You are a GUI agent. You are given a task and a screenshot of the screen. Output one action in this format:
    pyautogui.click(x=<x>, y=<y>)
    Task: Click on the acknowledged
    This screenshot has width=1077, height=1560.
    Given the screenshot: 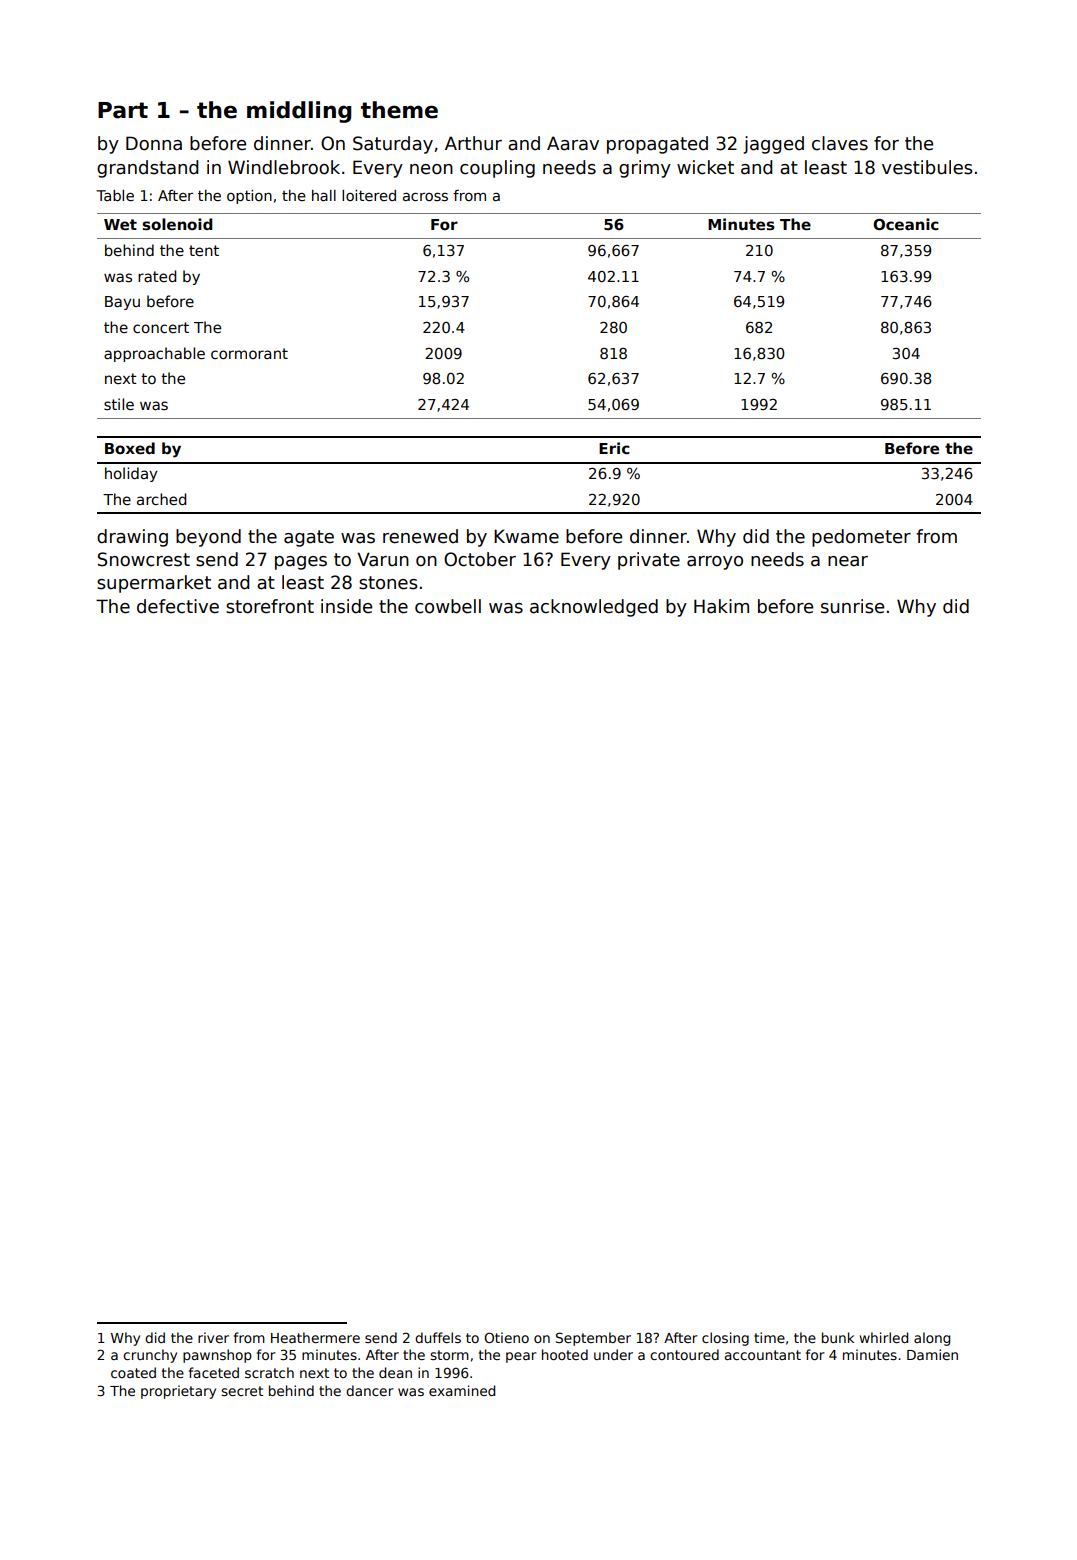 What is the action you would take?
    pyautogui.click(x=594, y=608)
